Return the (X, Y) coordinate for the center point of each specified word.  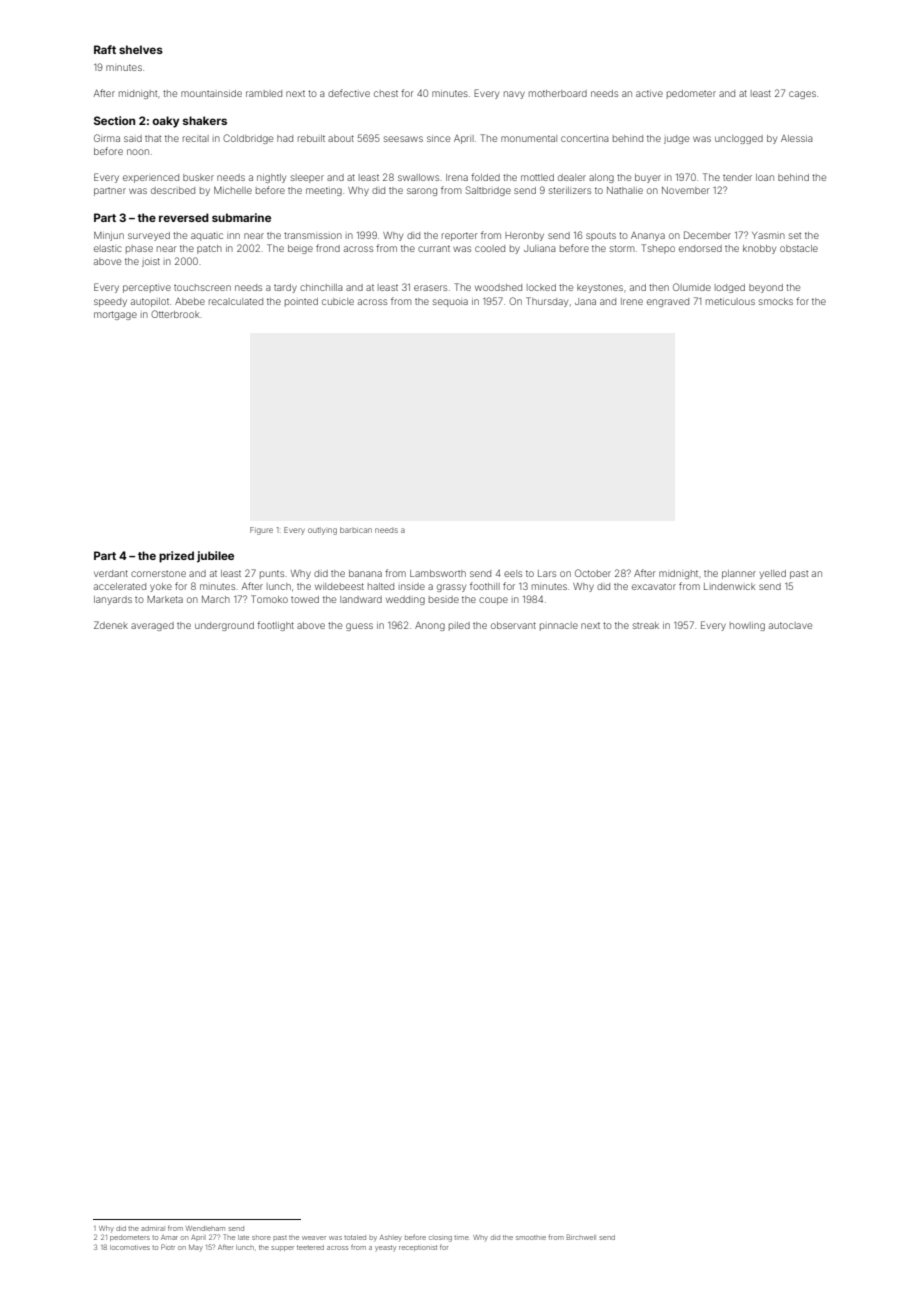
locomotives (130, 1247)
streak (646, 625)
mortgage (115, 315)
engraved (668, 302)
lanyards (113, 600)
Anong (430, 626)
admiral (152, 1228)
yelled (773, 574)
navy (514, 95)
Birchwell (581, 1237)
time (461, 1237)
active (649, 93)
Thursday (547, 302)
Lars (547, 573)
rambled (264, 93)
